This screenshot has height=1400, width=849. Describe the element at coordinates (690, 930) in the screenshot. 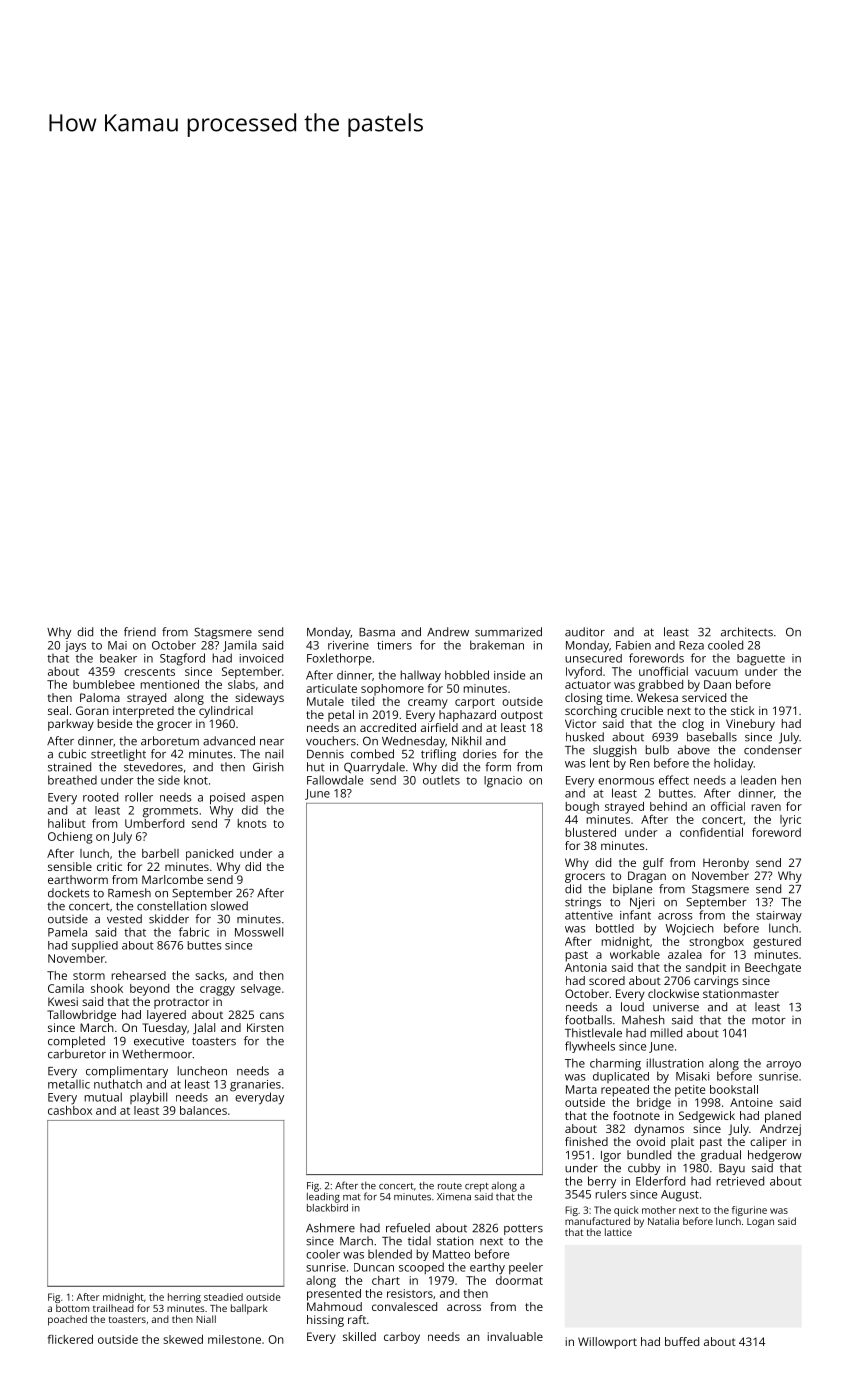

I see `Wojciech` at that location.
